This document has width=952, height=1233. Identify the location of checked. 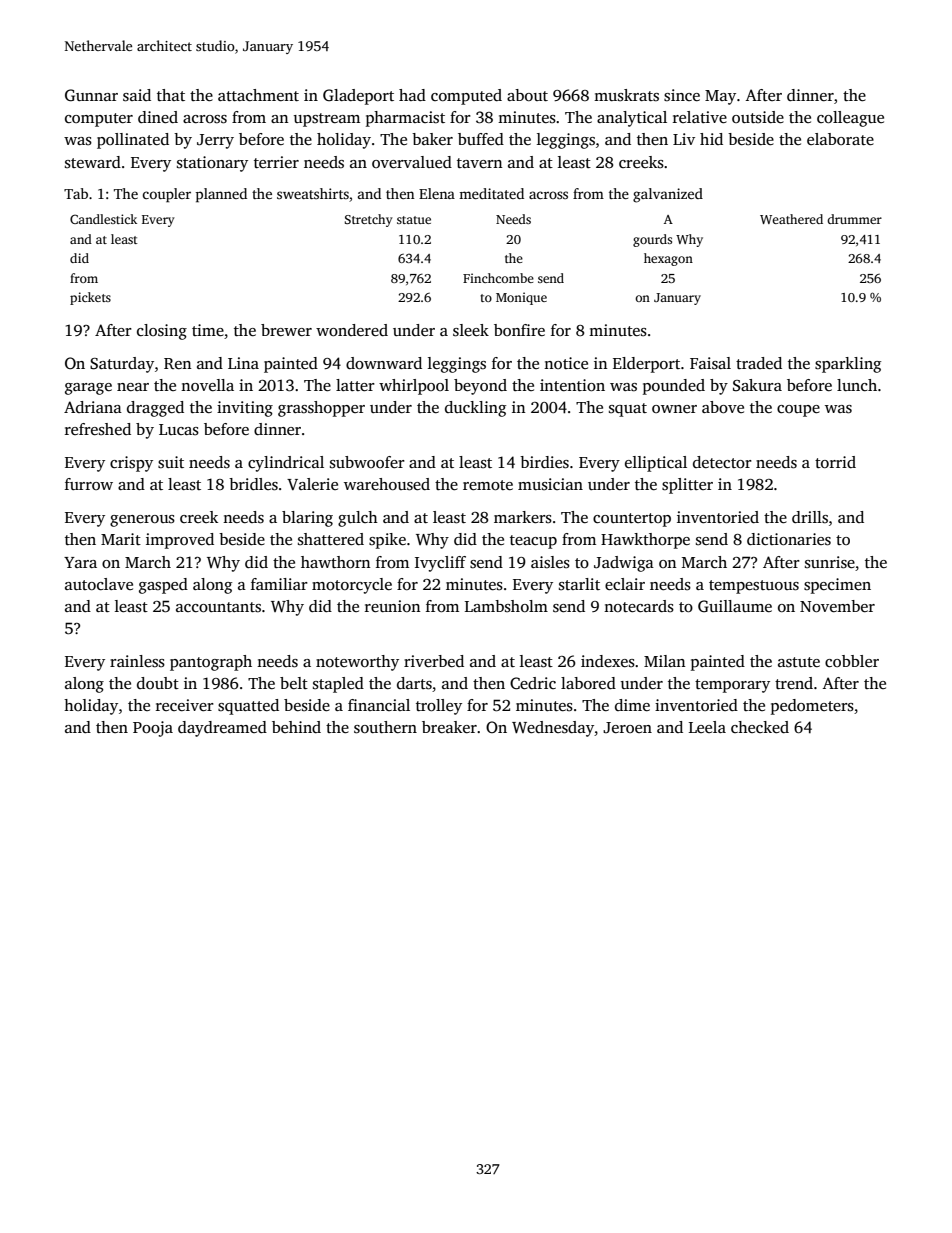
(760, 727).
